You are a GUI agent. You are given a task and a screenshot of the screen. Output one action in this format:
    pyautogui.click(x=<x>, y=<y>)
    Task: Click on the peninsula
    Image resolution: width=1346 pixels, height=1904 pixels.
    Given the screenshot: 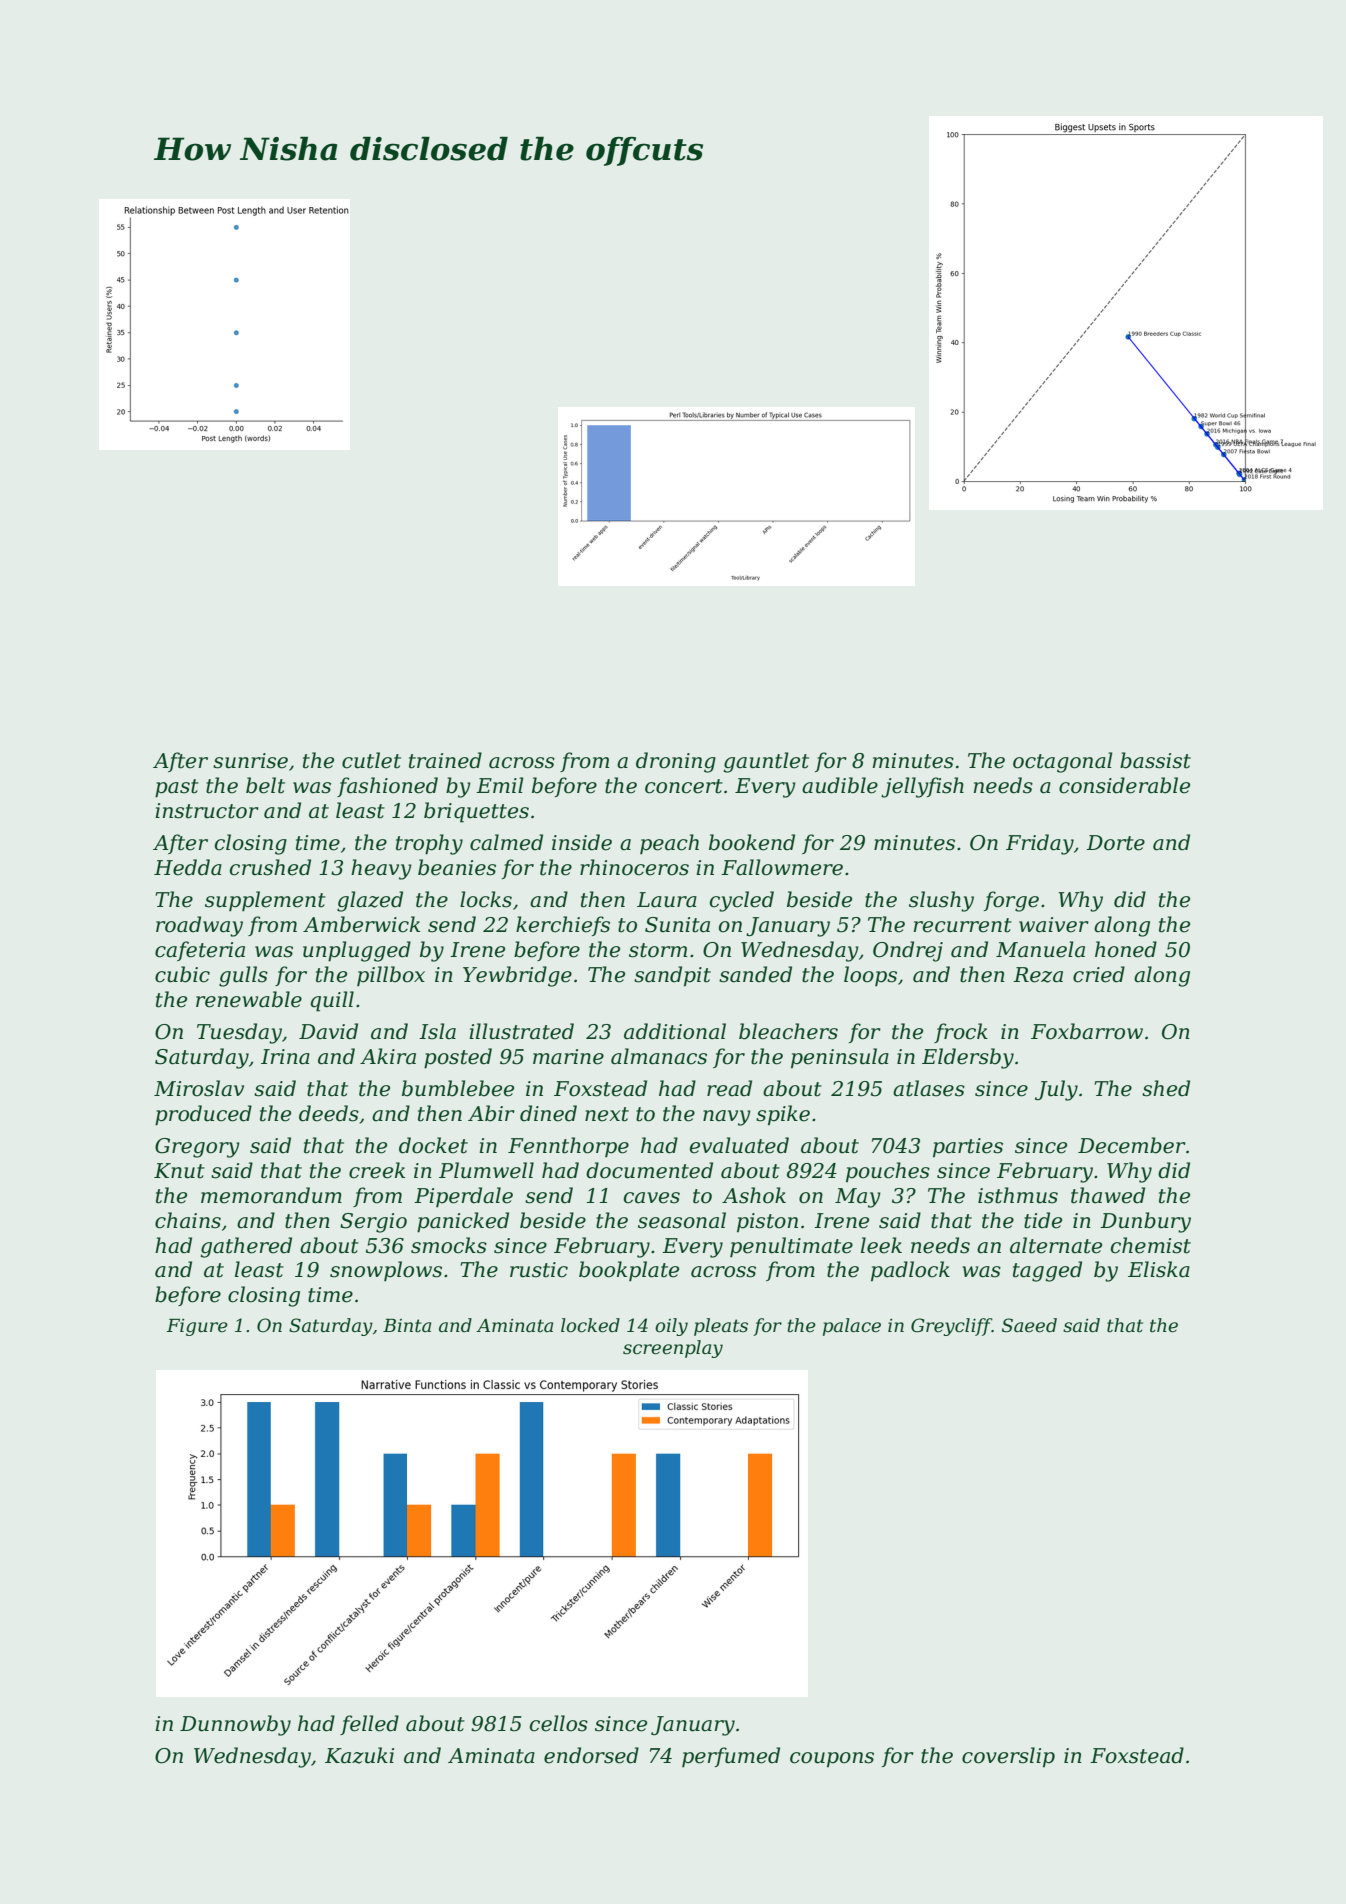 What is the action you would take?
    pyautogui.click(x=840, y=1058)
